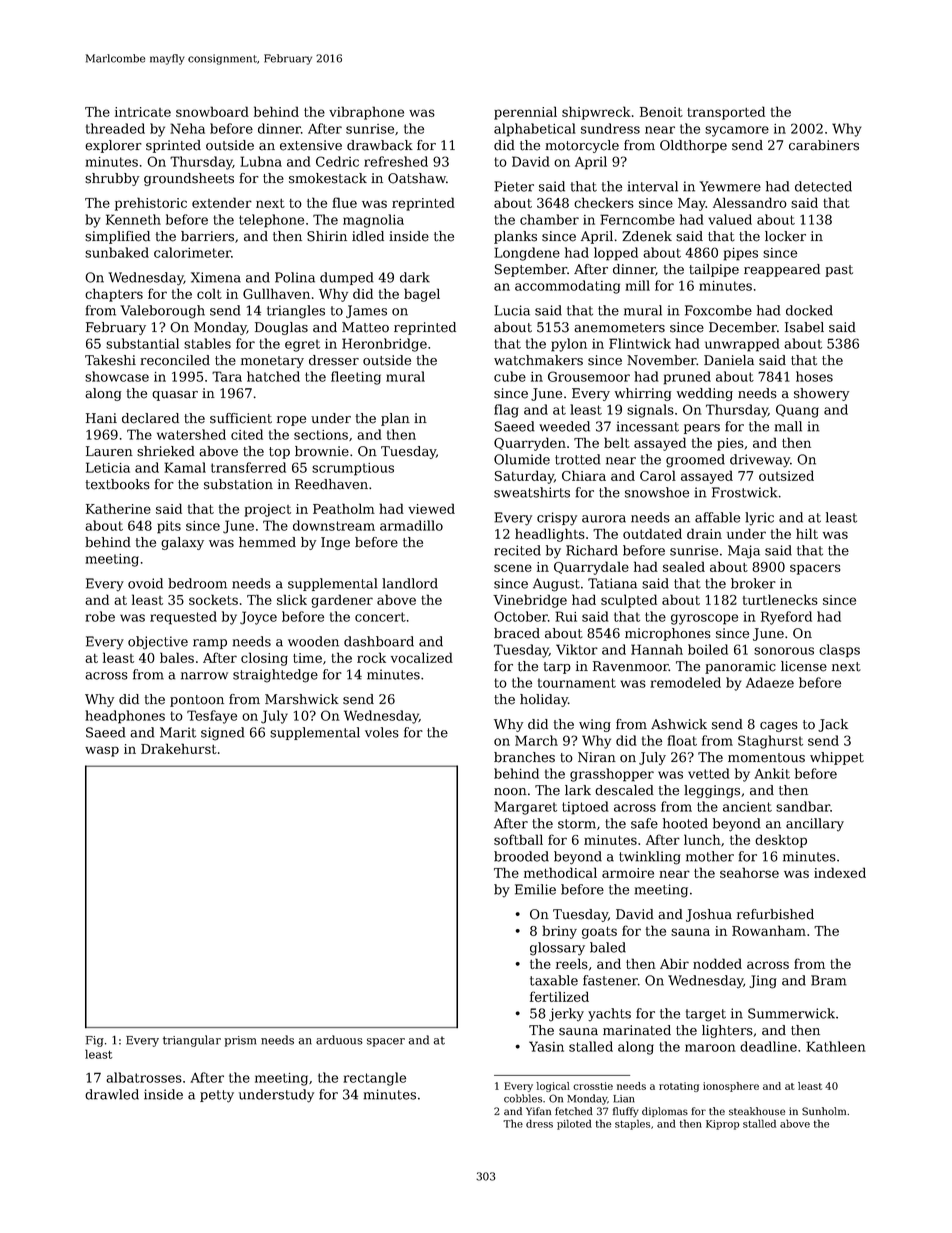 Image resolution: width=952 pixels, height=1233 pixels. Describe the element at coordinates (522, 459) in the screenshot. I see `Olumide` at that location.
